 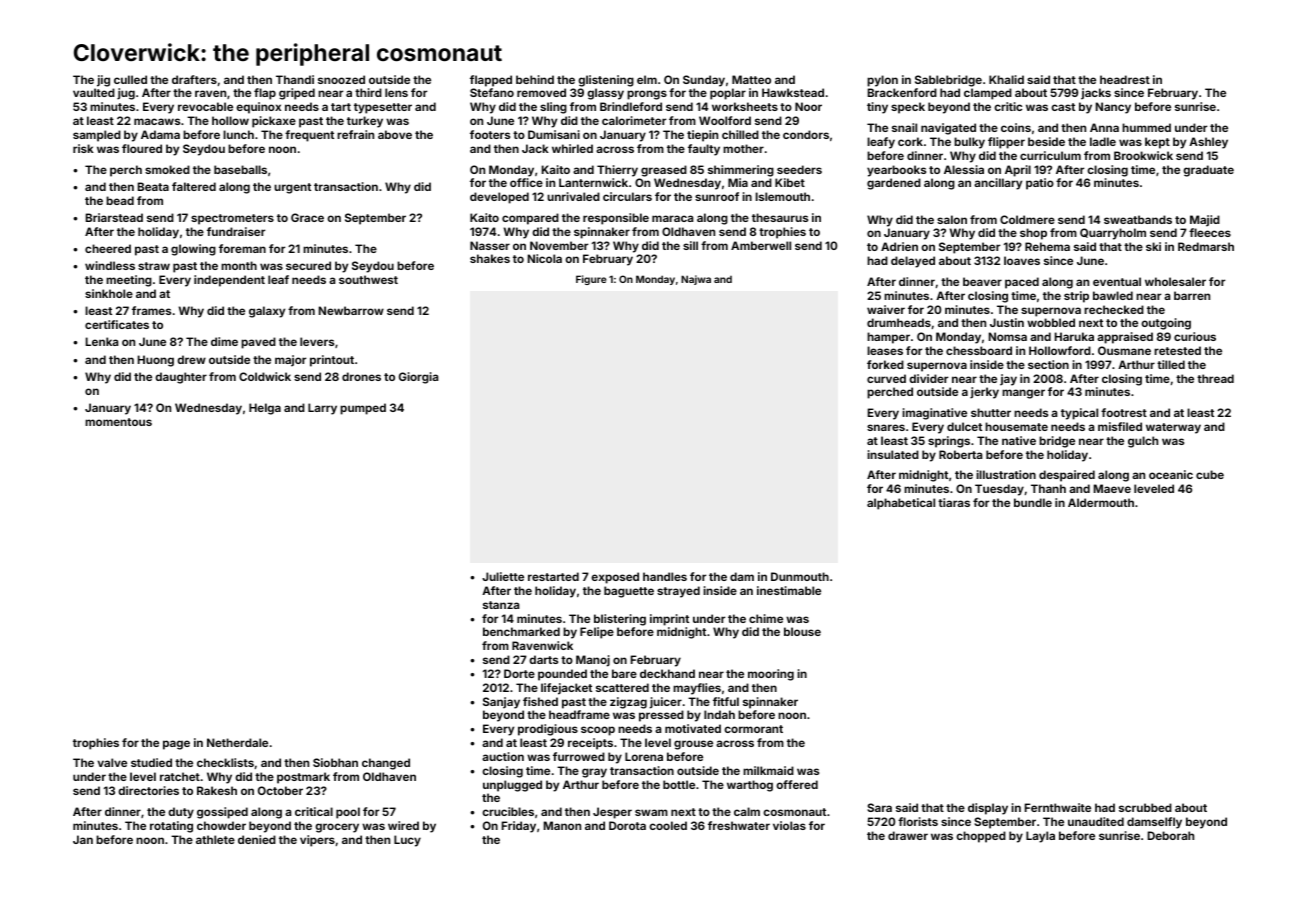 What do you see at coordinates (1215, 378) in the screenshot?
I see `thread` at bounding box center [1215, 378].
